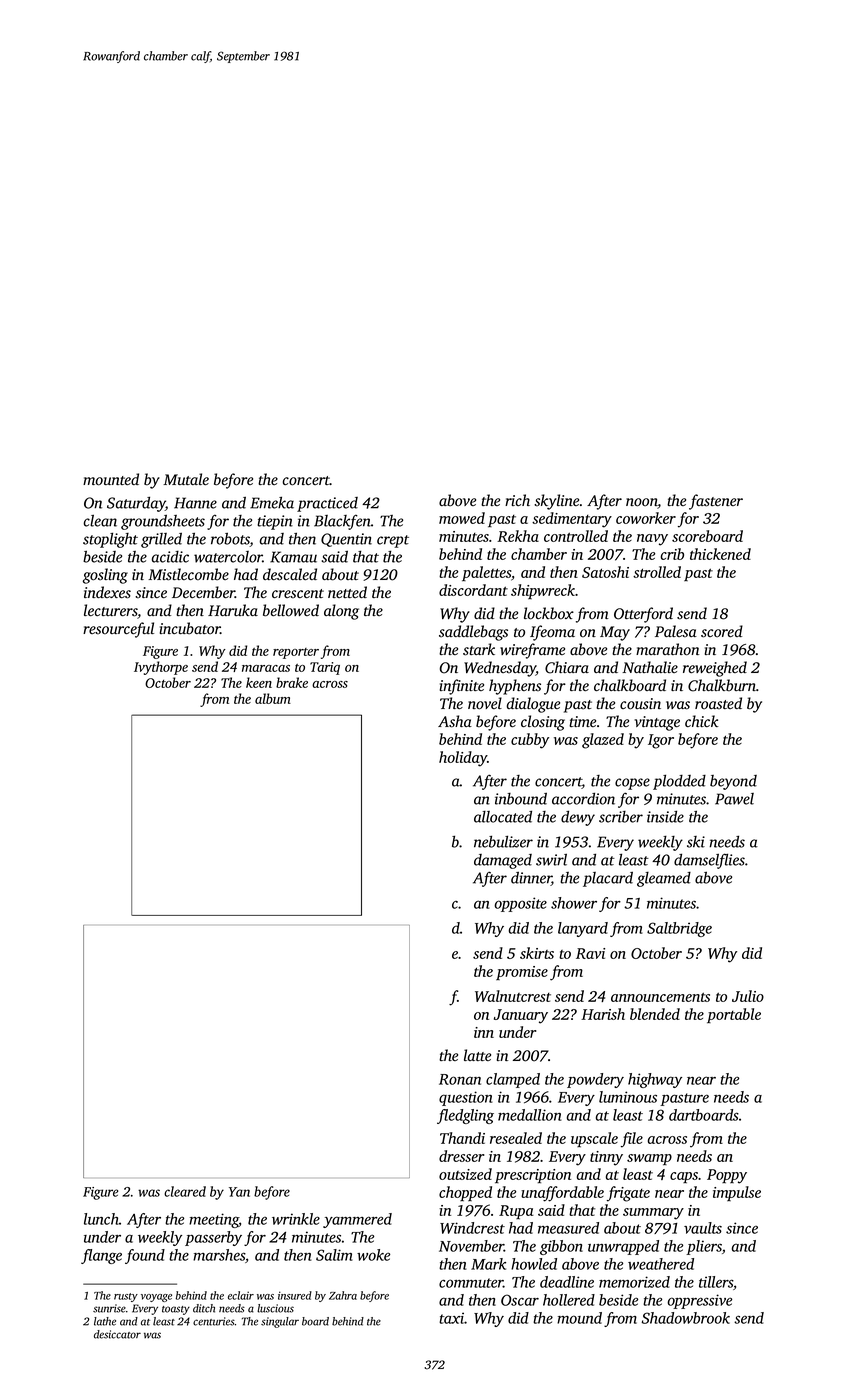 The width and height of the document is (849, 1400). Describe the element at coordinates (532, 651) in the document. I see `wireframe` at that location.
